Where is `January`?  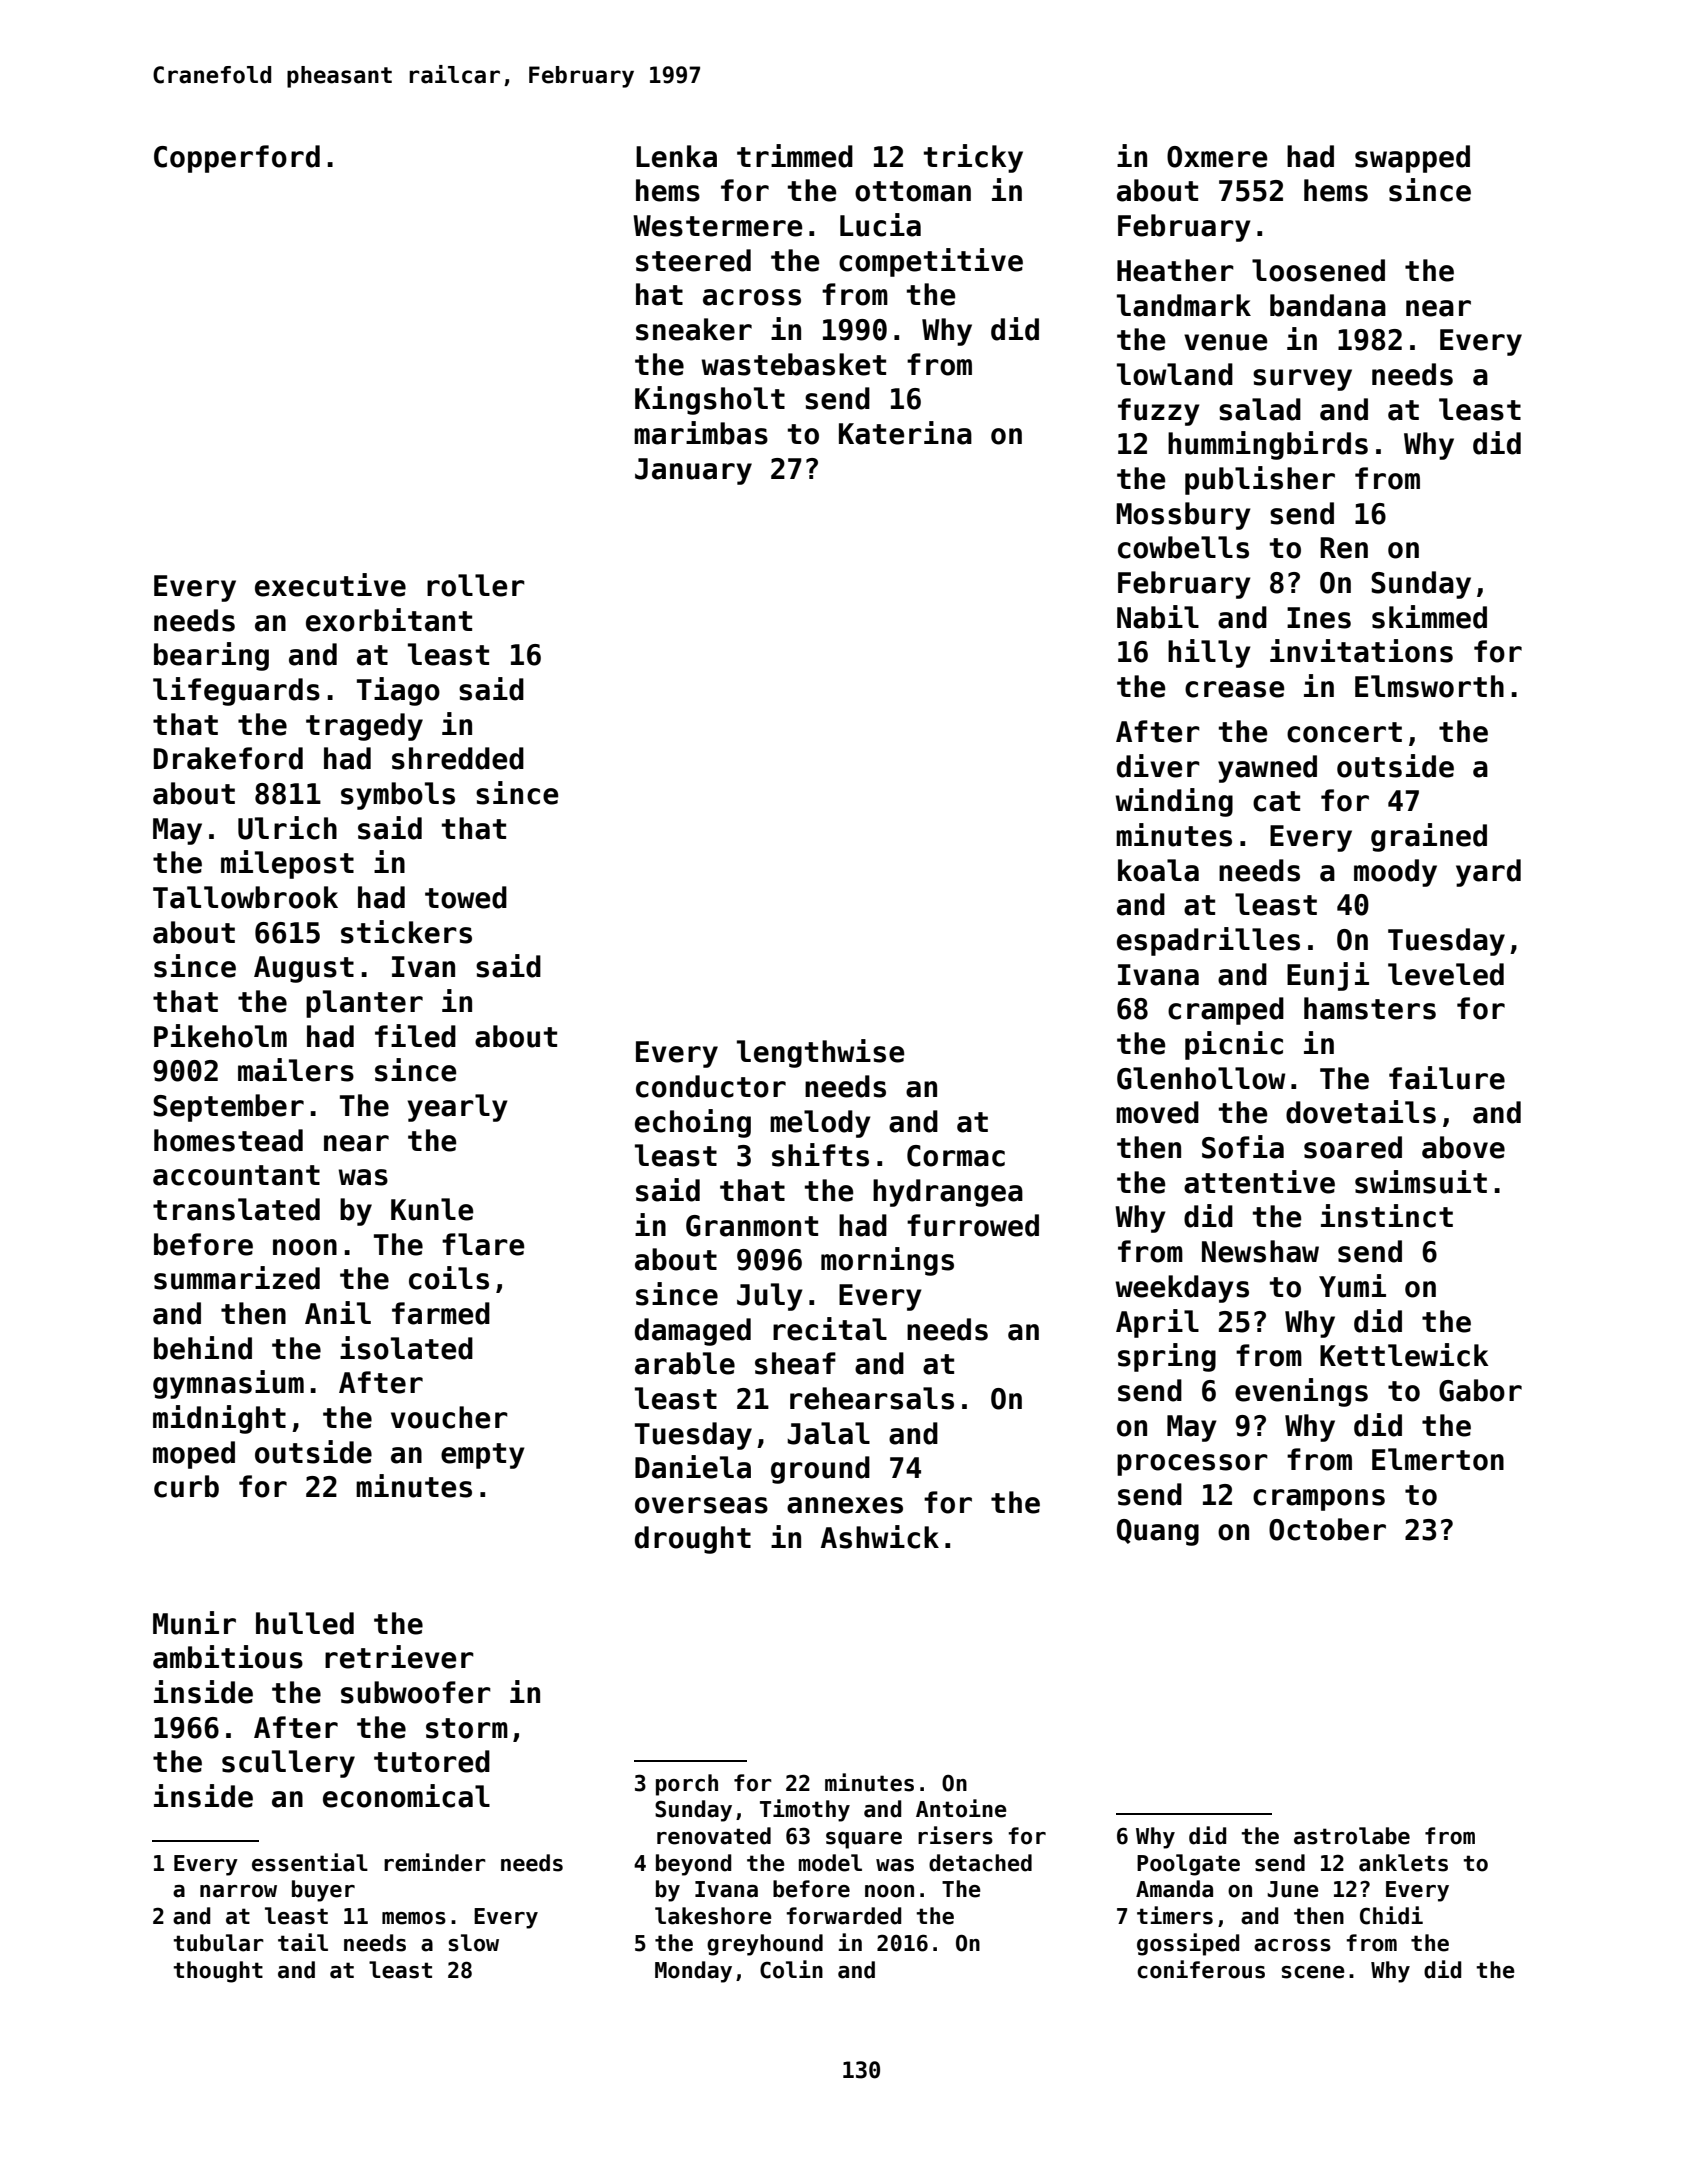
January is located at coordinates (693, 471).
